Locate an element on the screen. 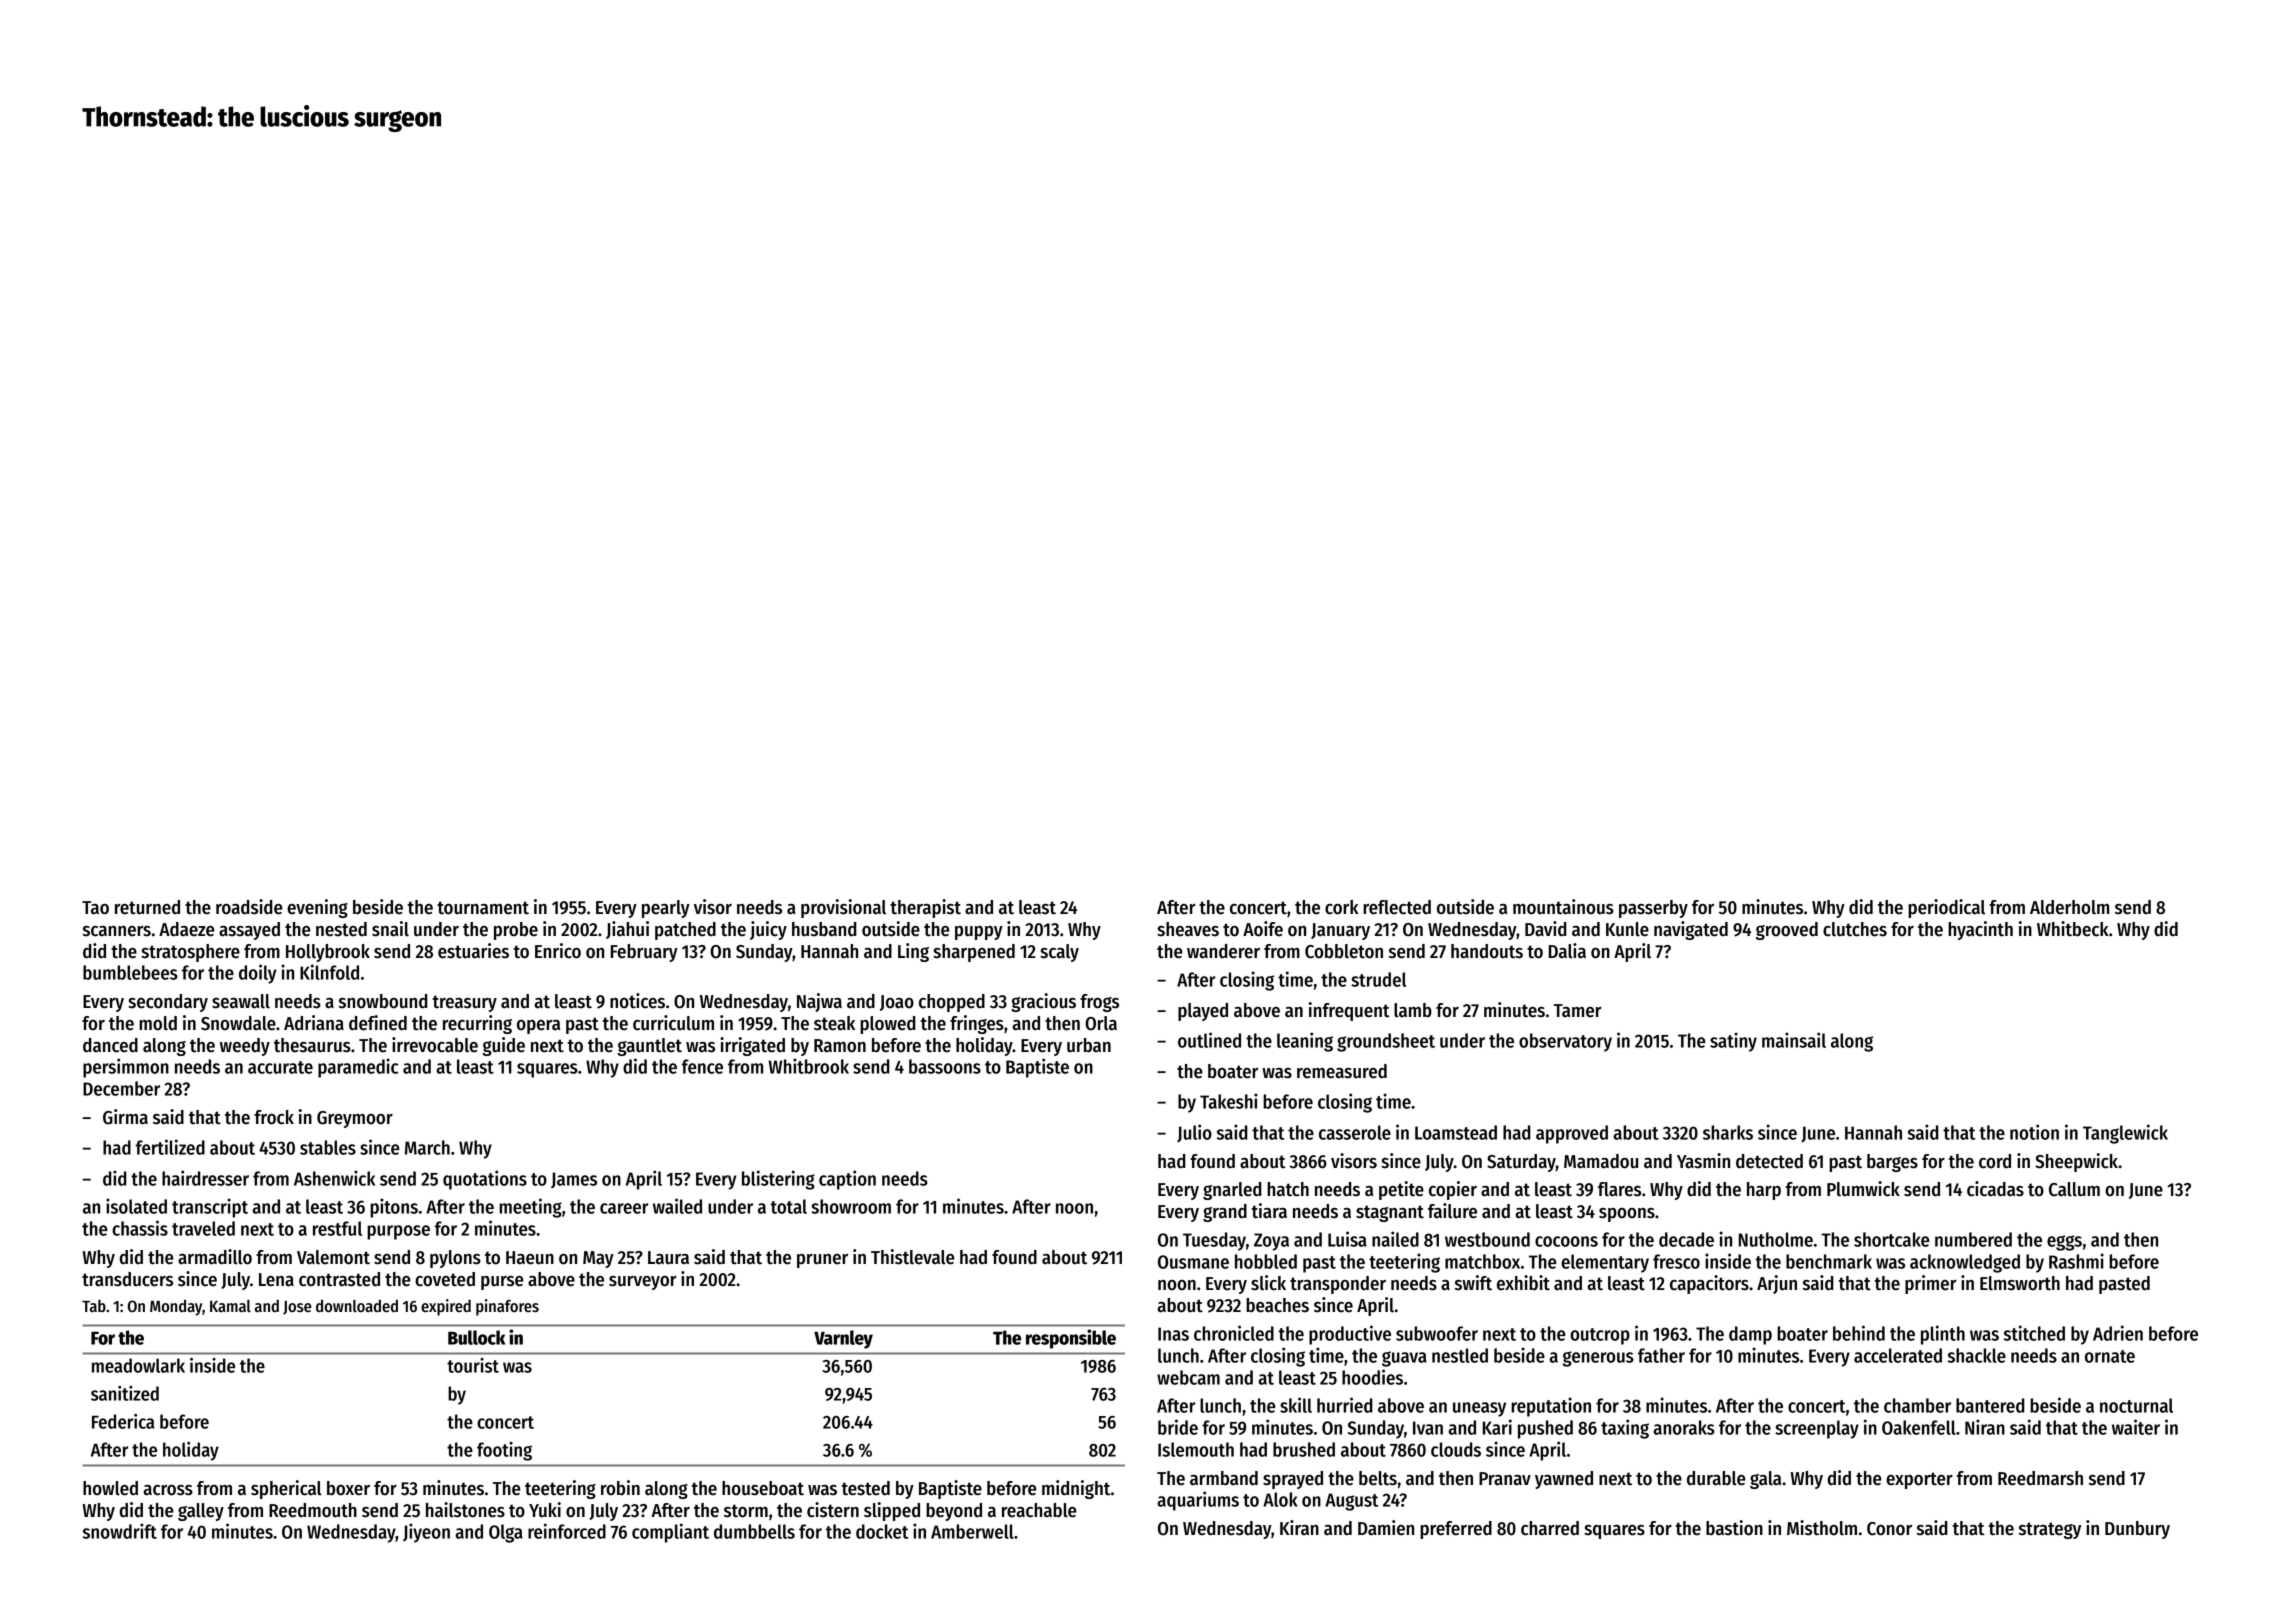 The width and height of the screenshot is (2282, 1614). James is located at coordinates (574, 1180).
